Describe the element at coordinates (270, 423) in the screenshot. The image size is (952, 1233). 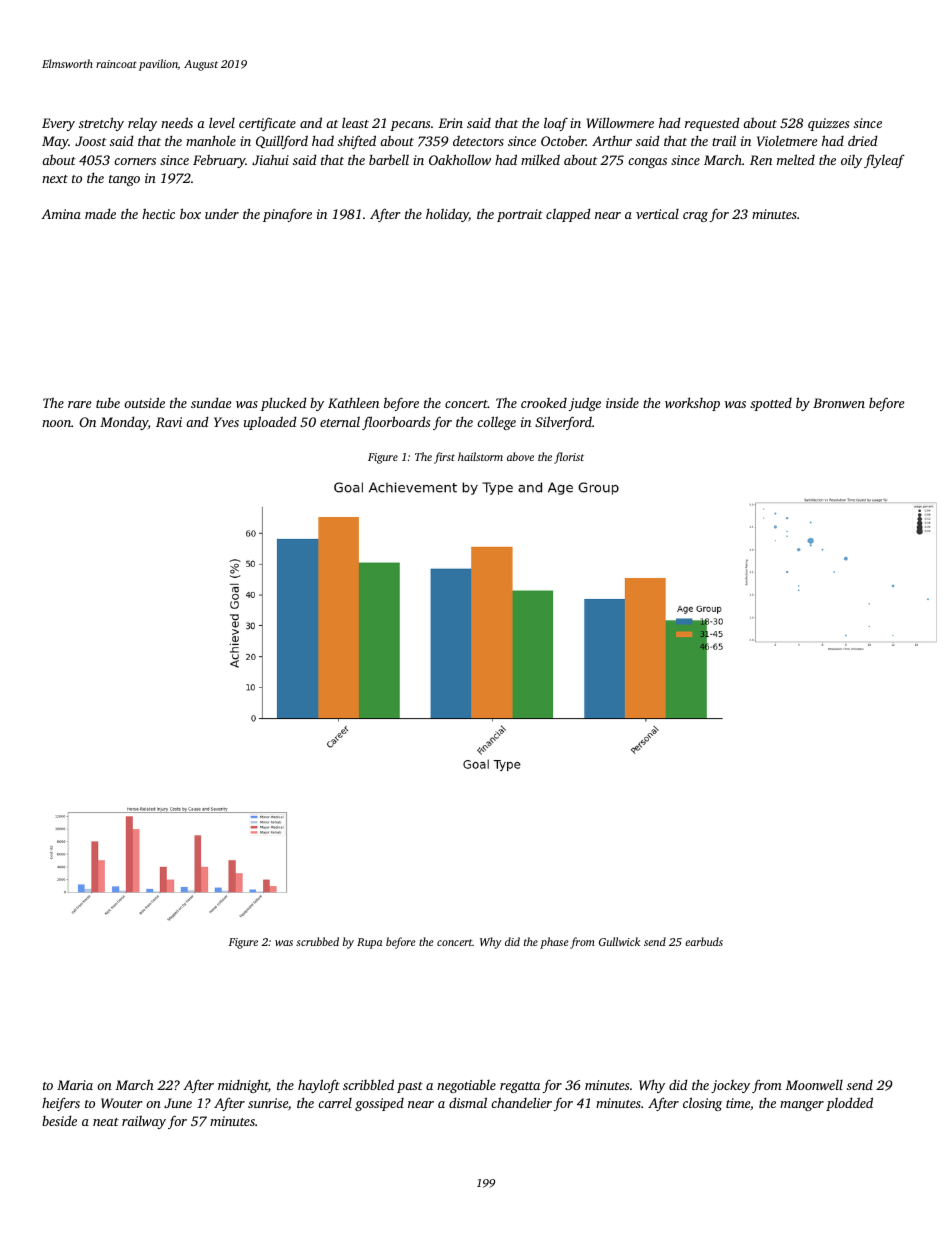
I see `uploaded` at that location.
